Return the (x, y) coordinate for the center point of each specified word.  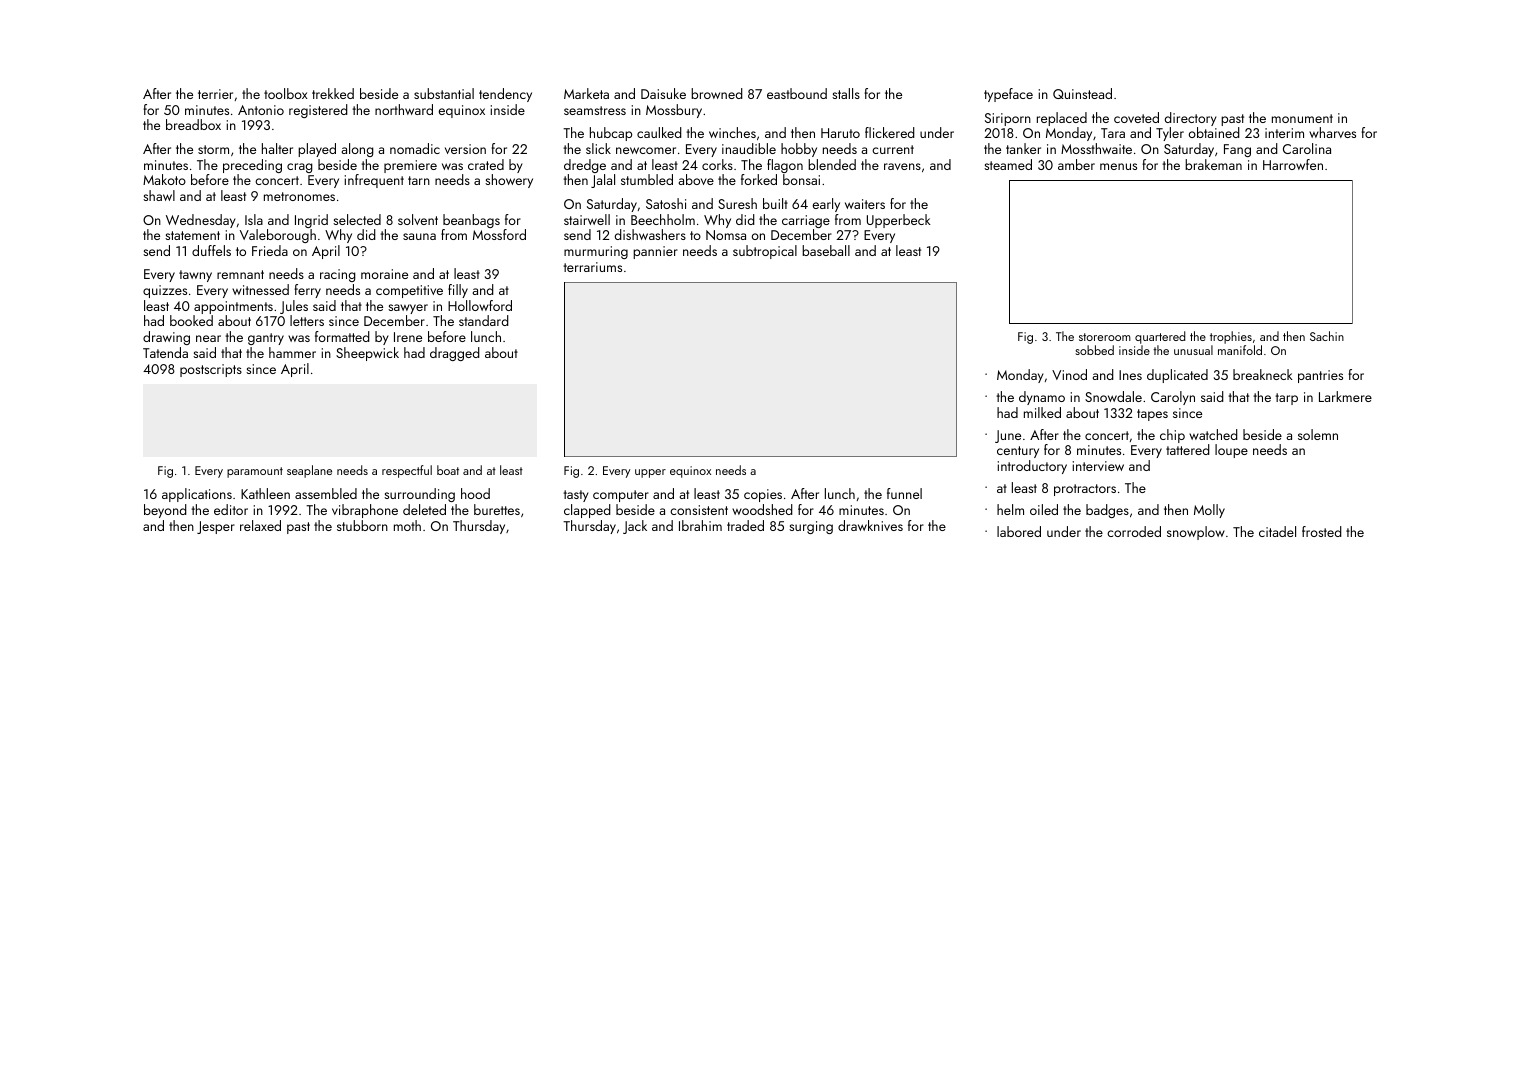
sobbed (1094, 350)
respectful (407, 471)
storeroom (1105, 337)
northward (404, 109)
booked (191, 320)
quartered (1160, 337)
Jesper (216, 527)
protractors (1085, 490)
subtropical (765, 252)
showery (509, 181)
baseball (826, 250)
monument (1302, 118)
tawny (195, 276)
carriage (806, 221)
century (1018, 452)
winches (732, 132)
